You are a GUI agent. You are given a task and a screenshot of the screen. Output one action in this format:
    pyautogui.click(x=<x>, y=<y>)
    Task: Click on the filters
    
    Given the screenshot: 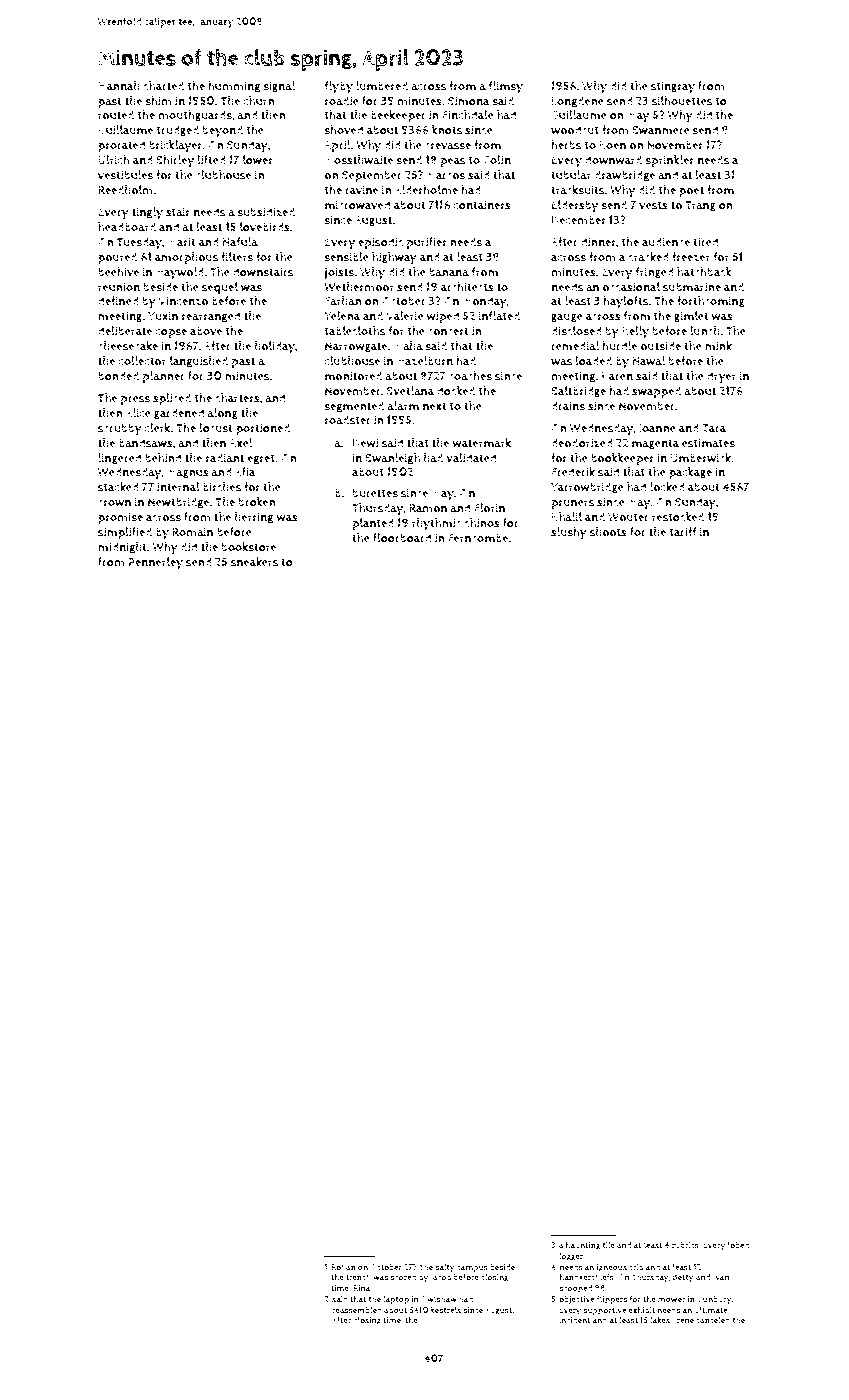 What is the action you would take?
    pyautogui.click(x=237, y=257)
